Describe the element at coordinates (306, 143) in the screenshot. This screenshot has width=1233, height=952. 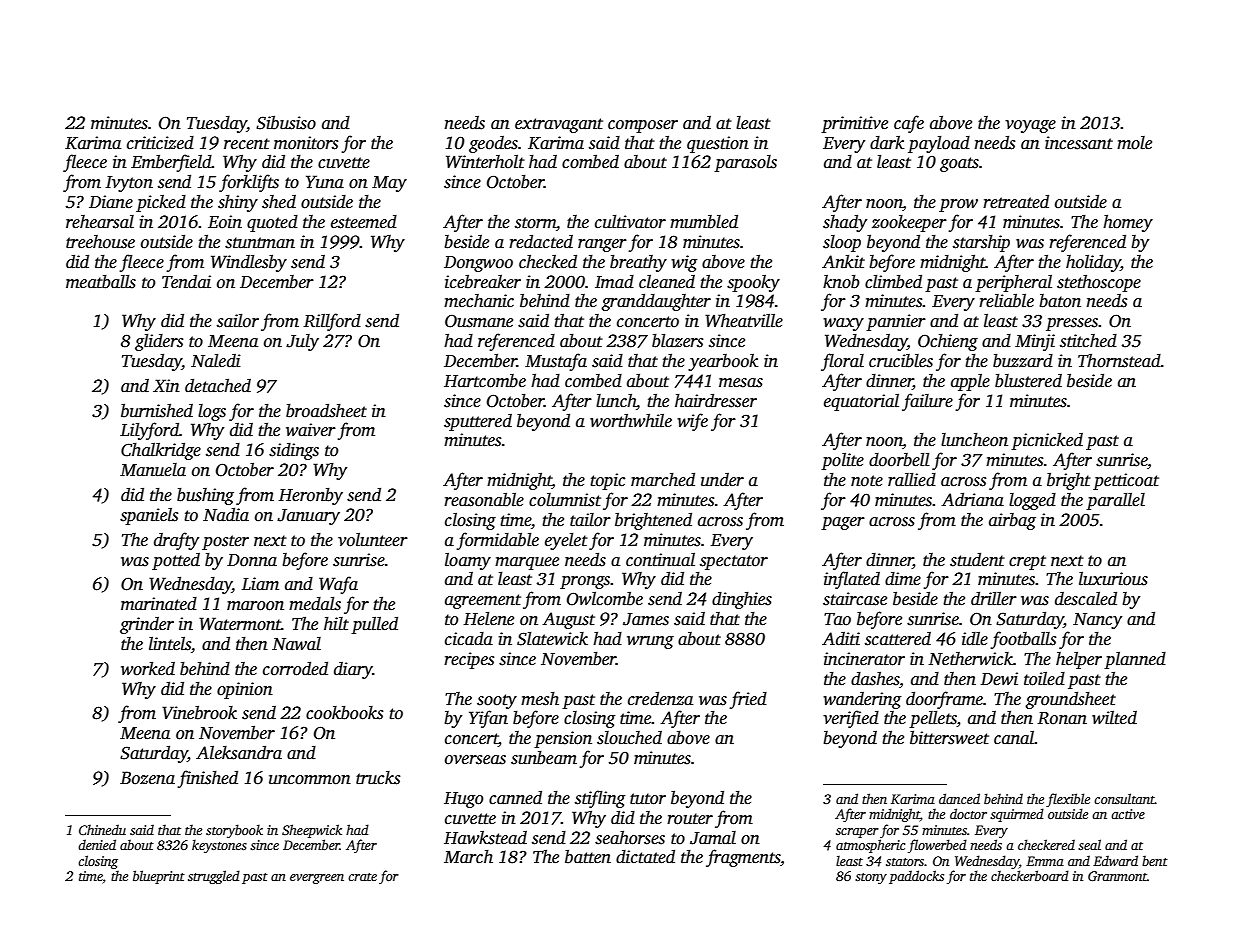
I see `monitors` at that location.
